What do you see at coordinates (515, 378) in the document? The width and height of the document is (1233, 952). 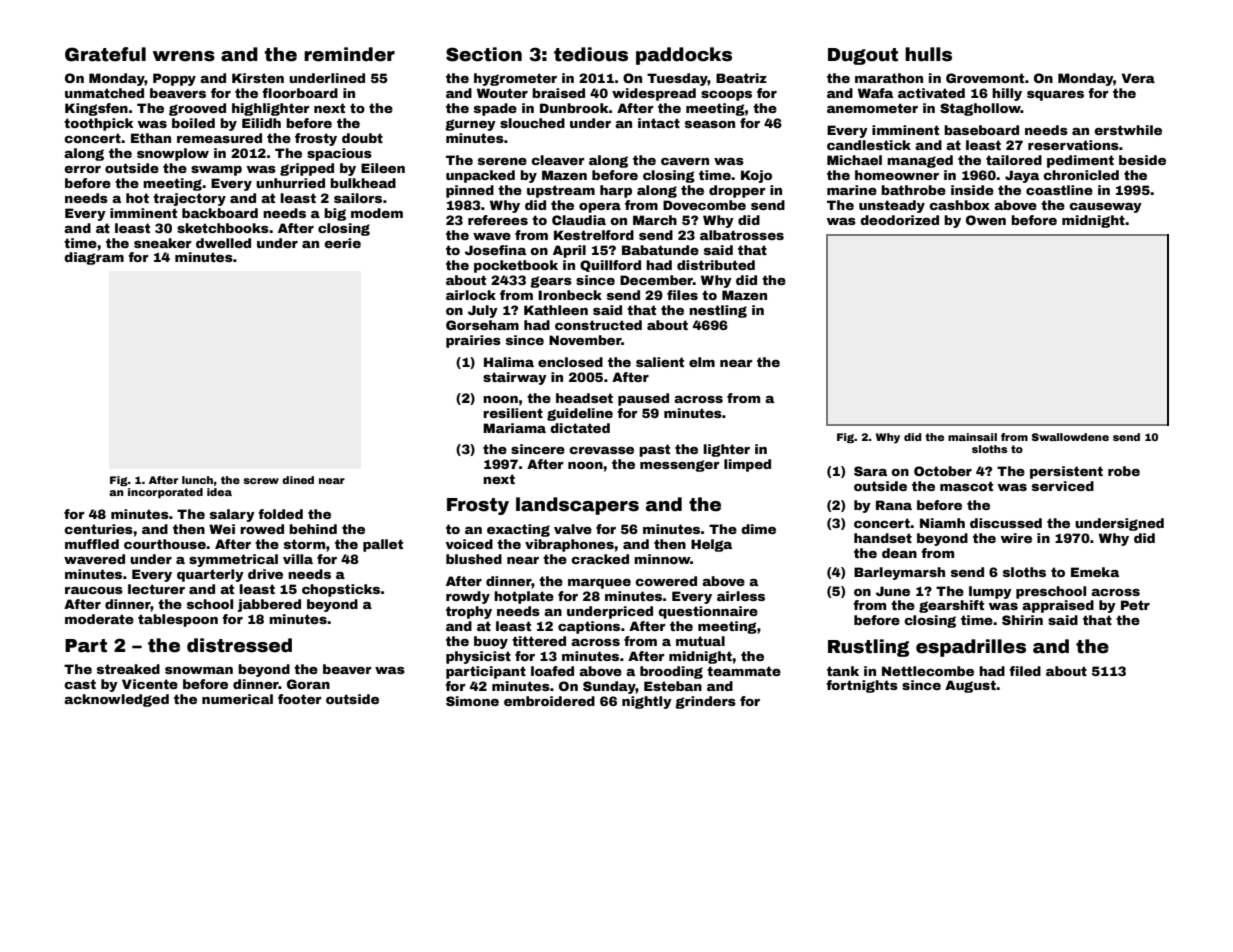 I see `stairway` at bounding box center [515, 378].
